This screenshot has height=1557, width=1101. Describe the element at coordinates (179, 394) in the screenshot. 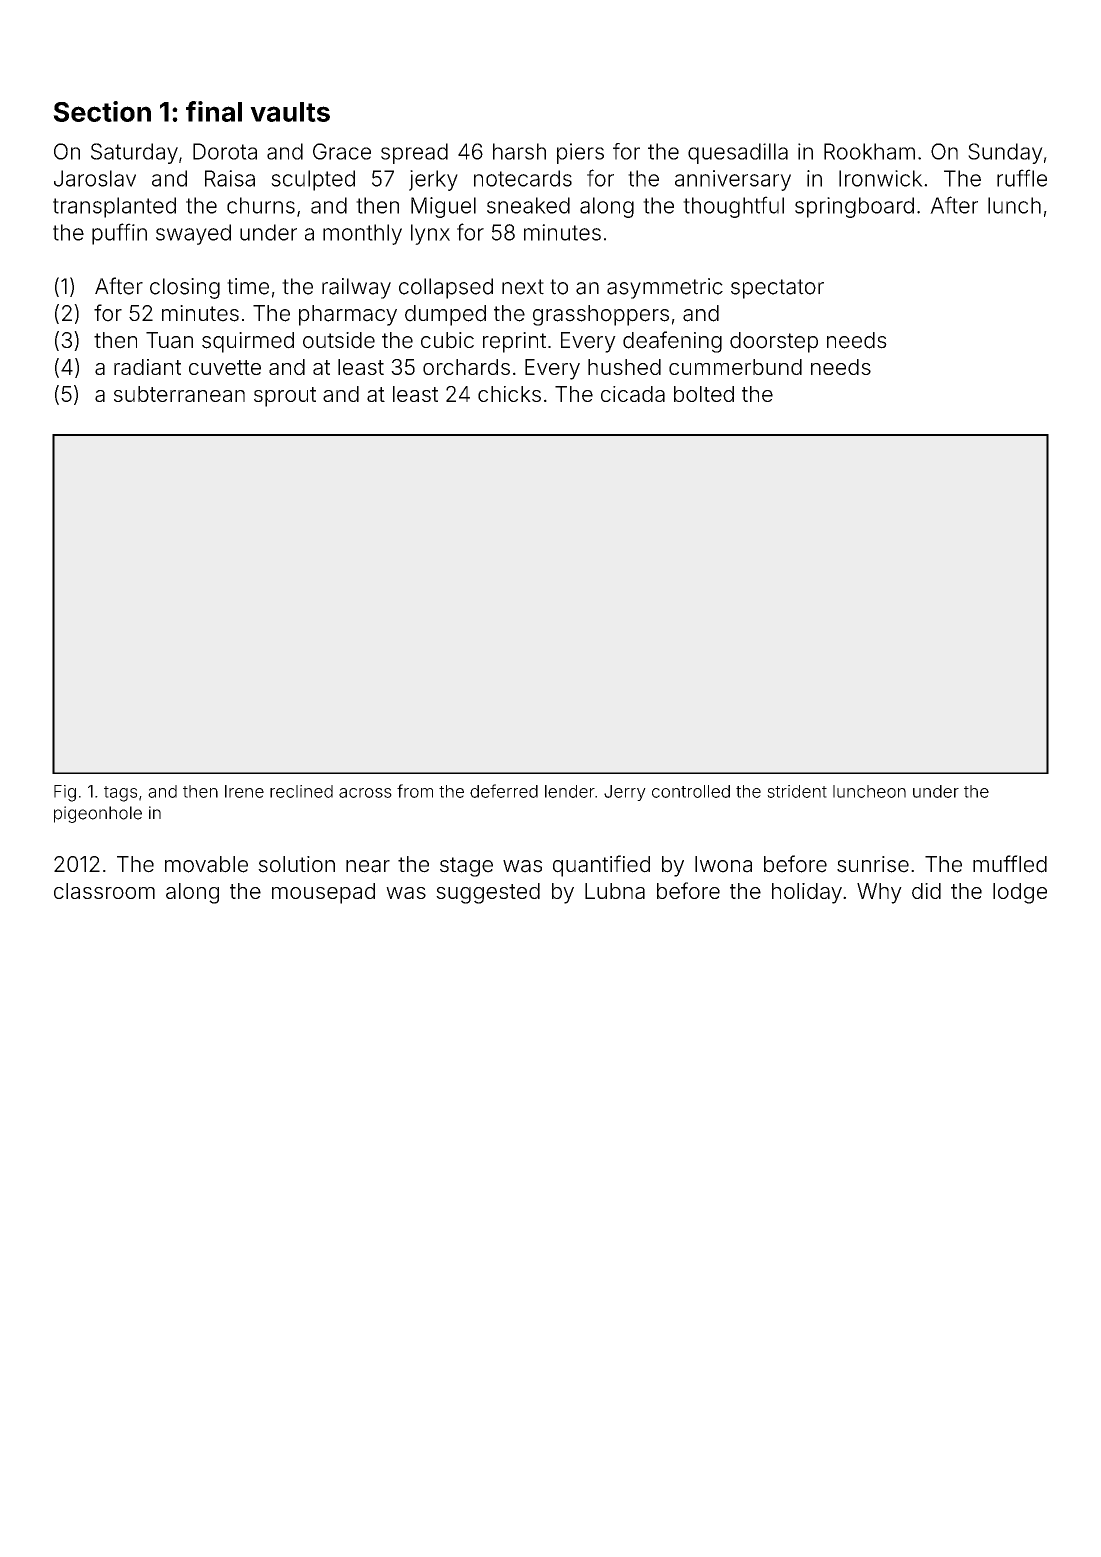

I see `subterranean` at that location.
